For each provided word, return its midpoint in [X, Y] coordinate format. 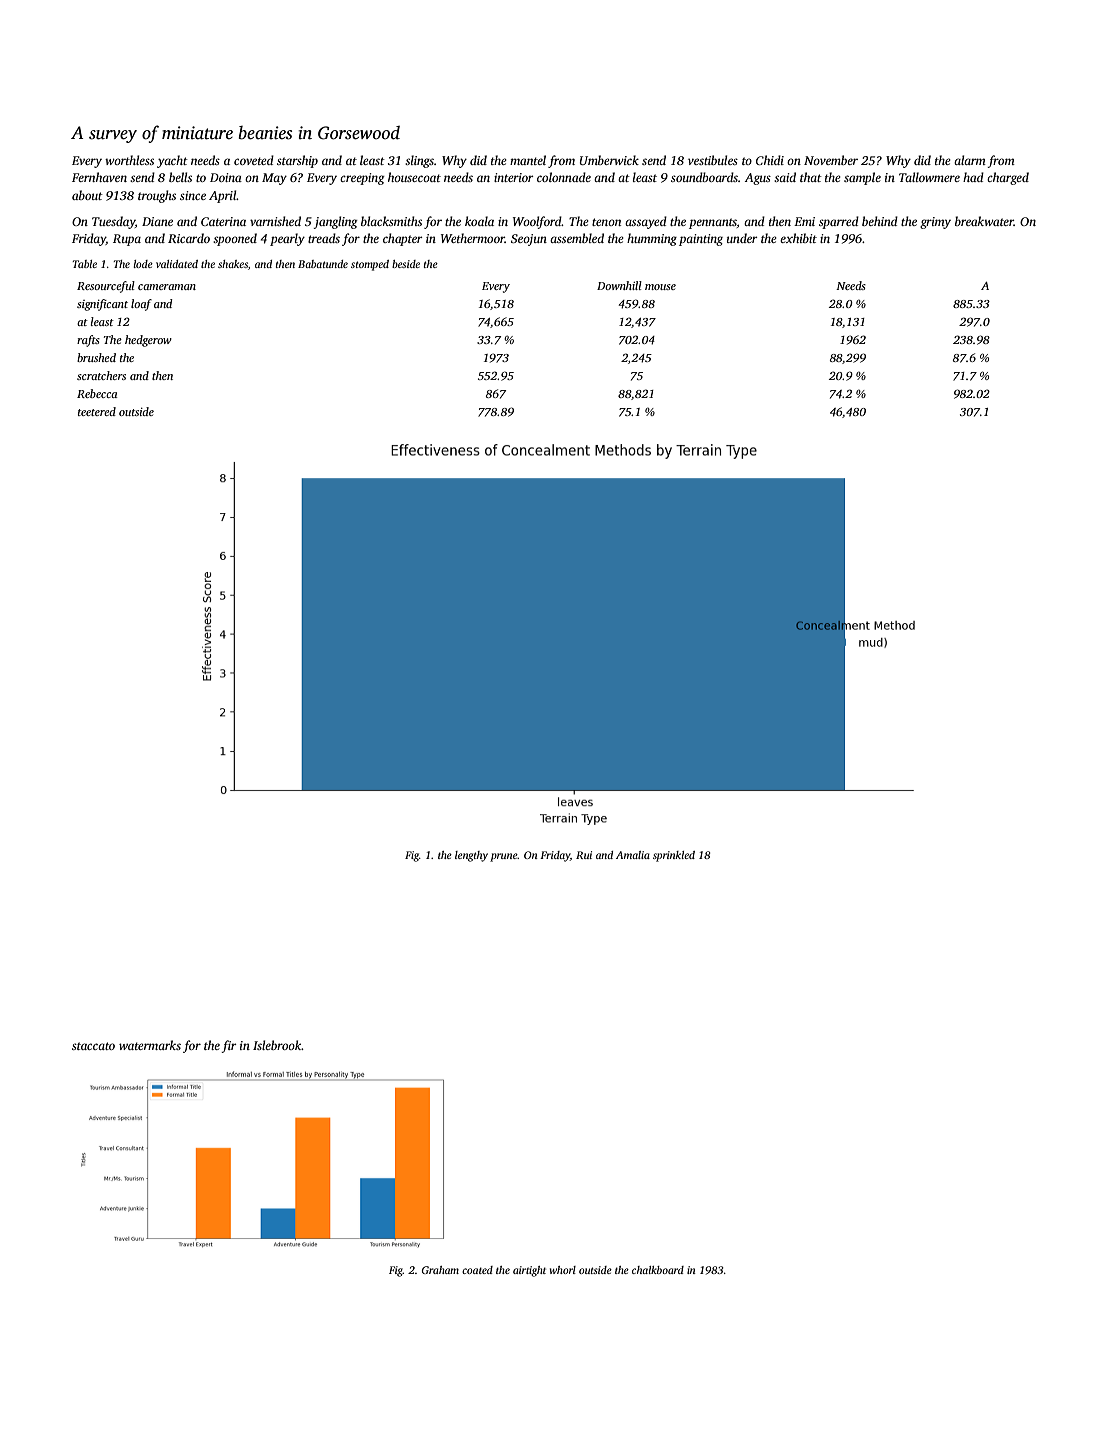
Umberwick [609, 160]
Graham [440, 1270]
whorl [563, 1270]
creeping [362, 179]
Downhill [619, 285]
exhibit [798, 238]
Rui [584, 855]
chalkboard [658, 1270]
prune [504, 857]
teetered [97, 411]
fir [229, 1046]
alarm [970, 160]
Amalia [633, 855]
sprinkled [674, 856]
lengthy [471, 856]
